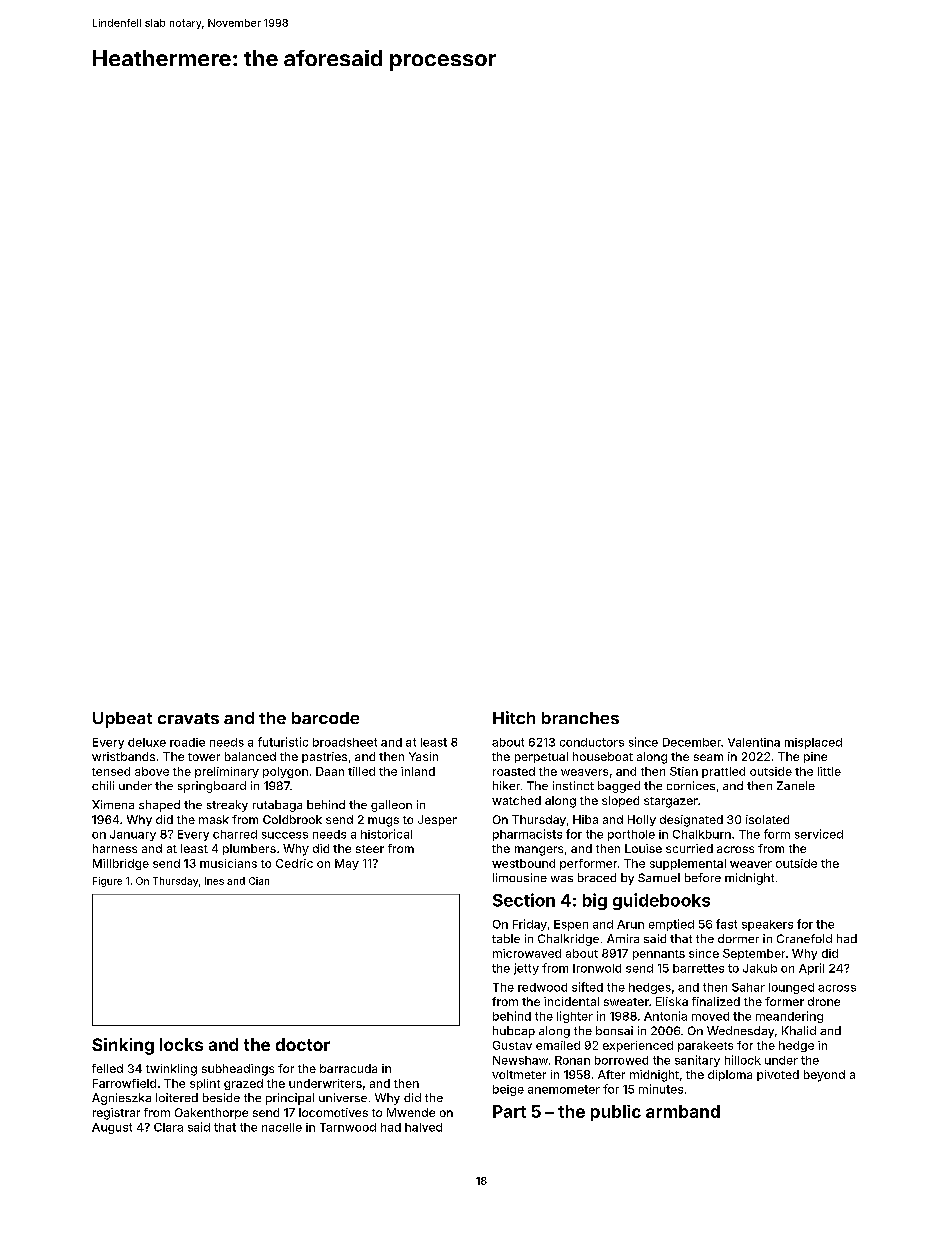 This document has height=1233, width=952. Describe the element at coordinates (631, 835) in the document. I see `porthole` at that location.
